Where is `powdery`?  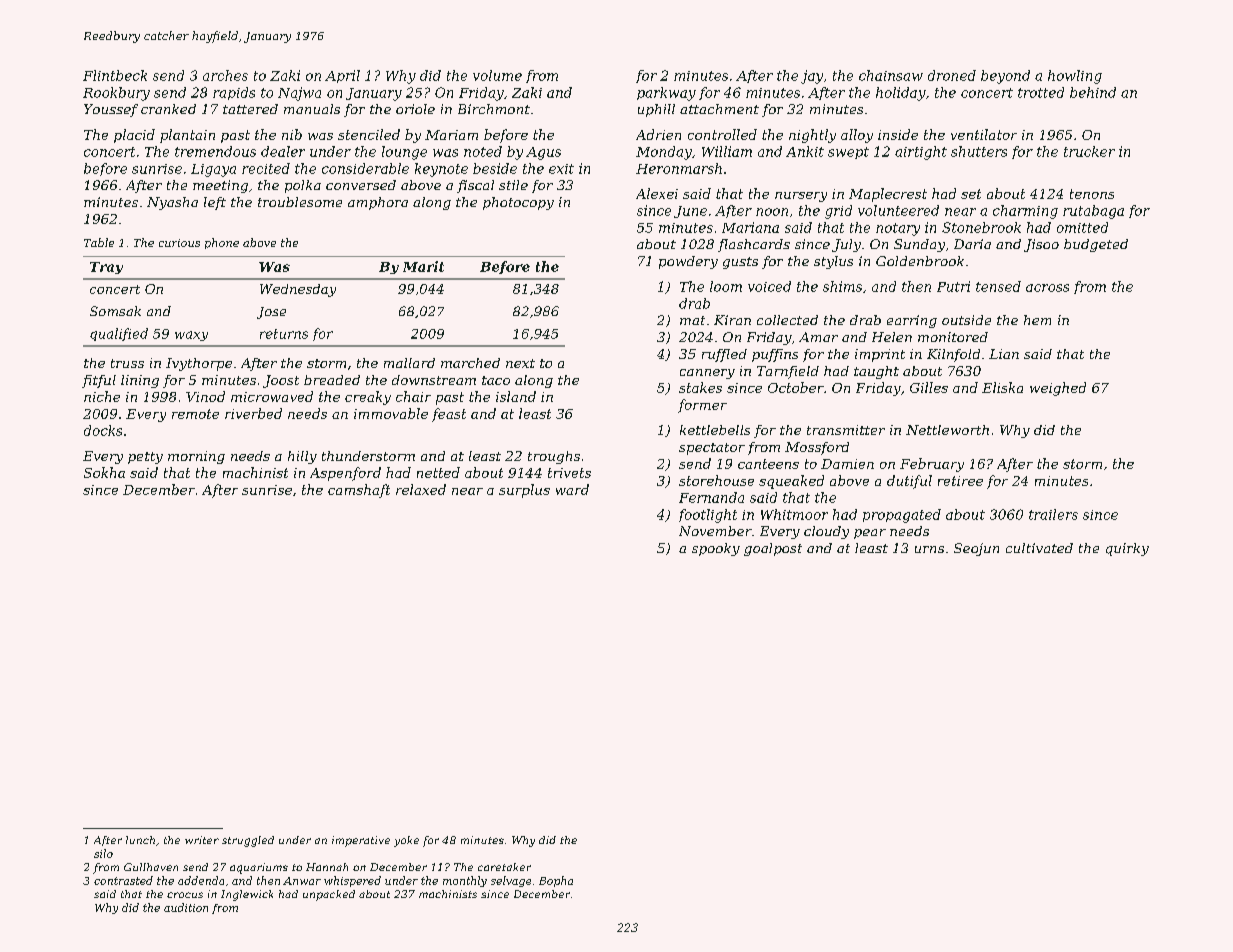 powdery is located at coordinates (688, 262).
